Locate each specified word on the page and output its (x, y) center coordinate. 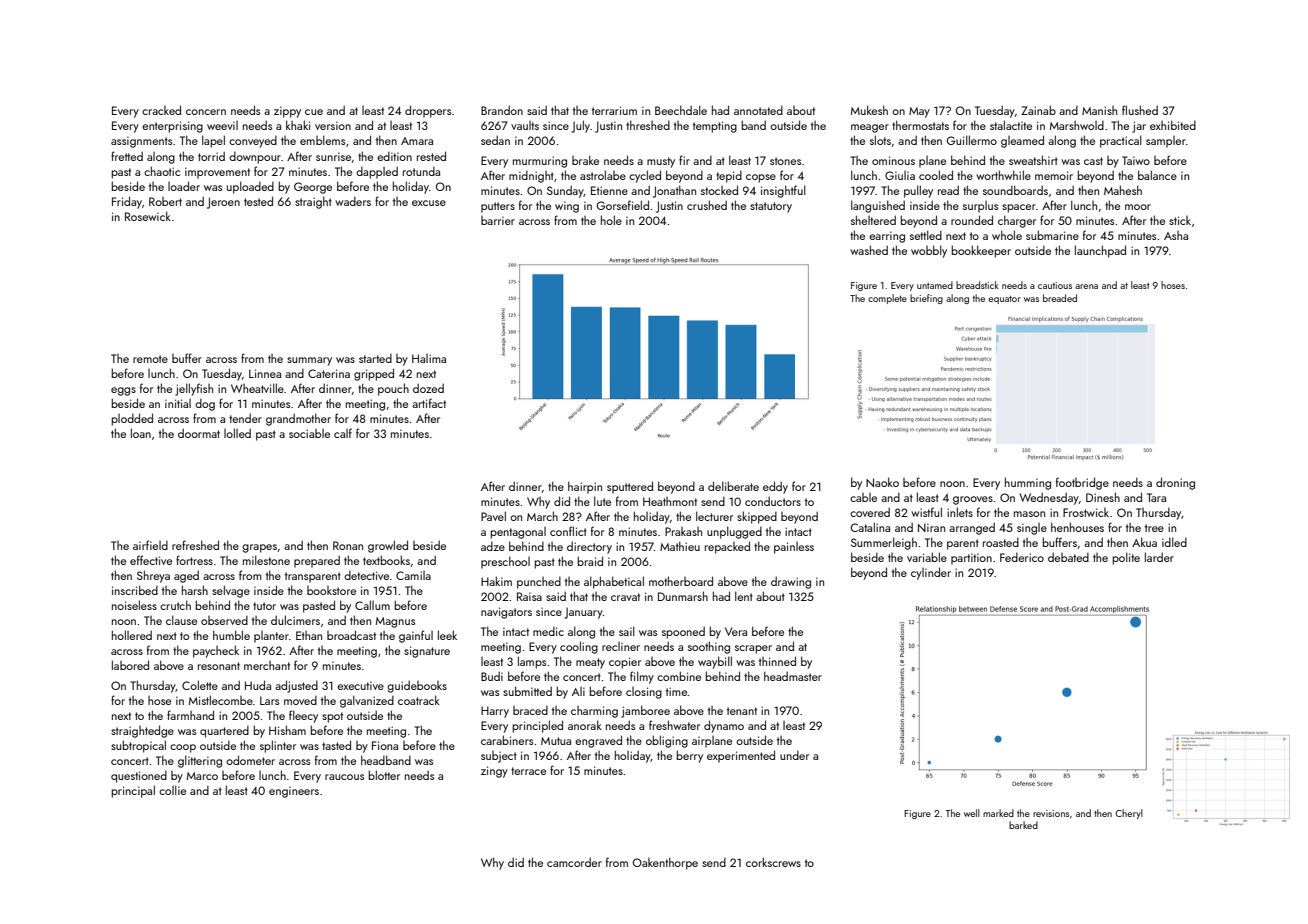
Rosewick (148, 216)
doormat (199, 433)
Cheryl (1129, 814)
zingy (494, 772)
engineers (294, 792)
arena (1086, 286)
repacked (727, 547)
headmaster (793, 676)
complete (887, 299)
